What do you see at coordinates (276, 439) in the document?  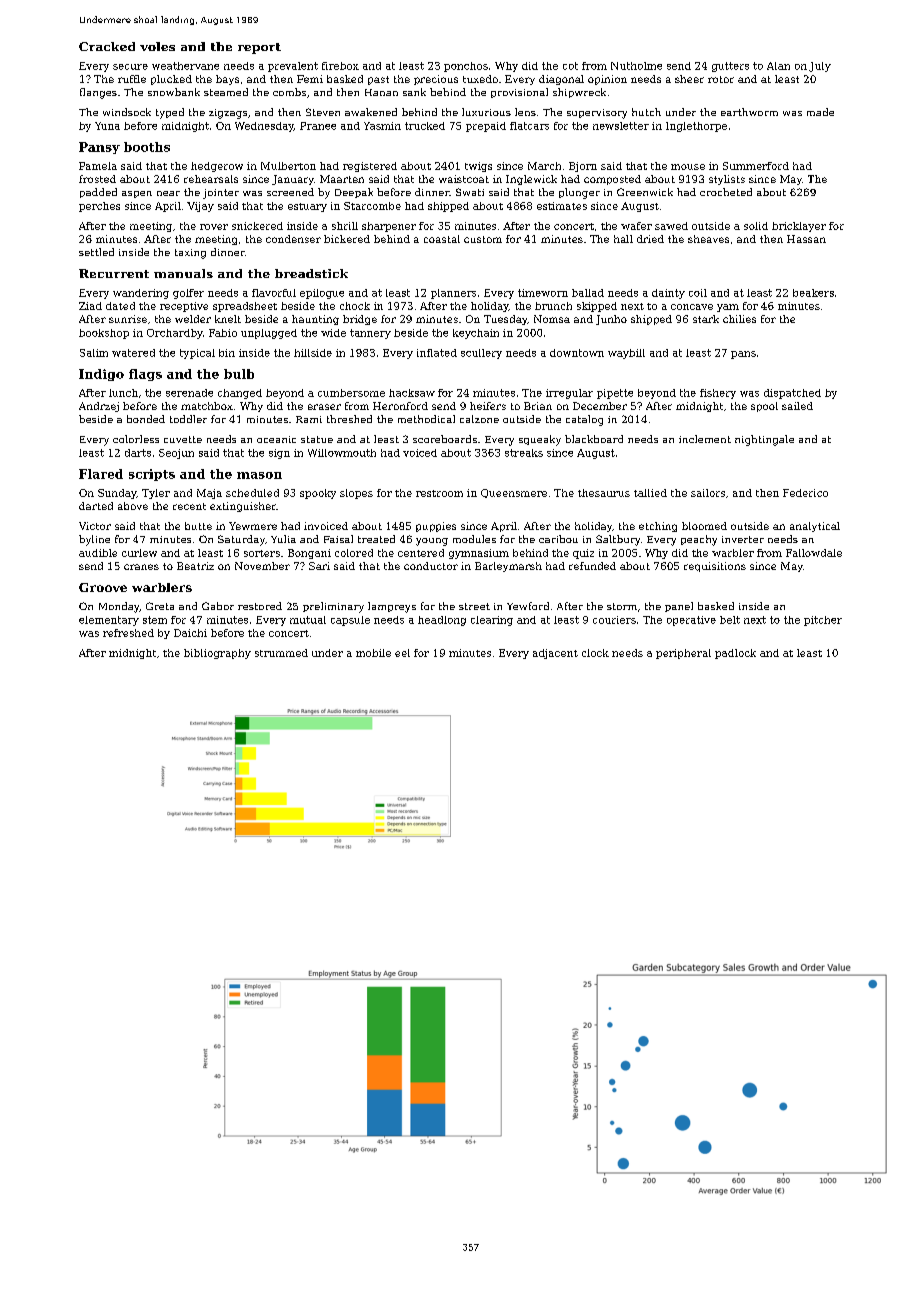 I see `oceanic` at bounding box center [276, 439].
